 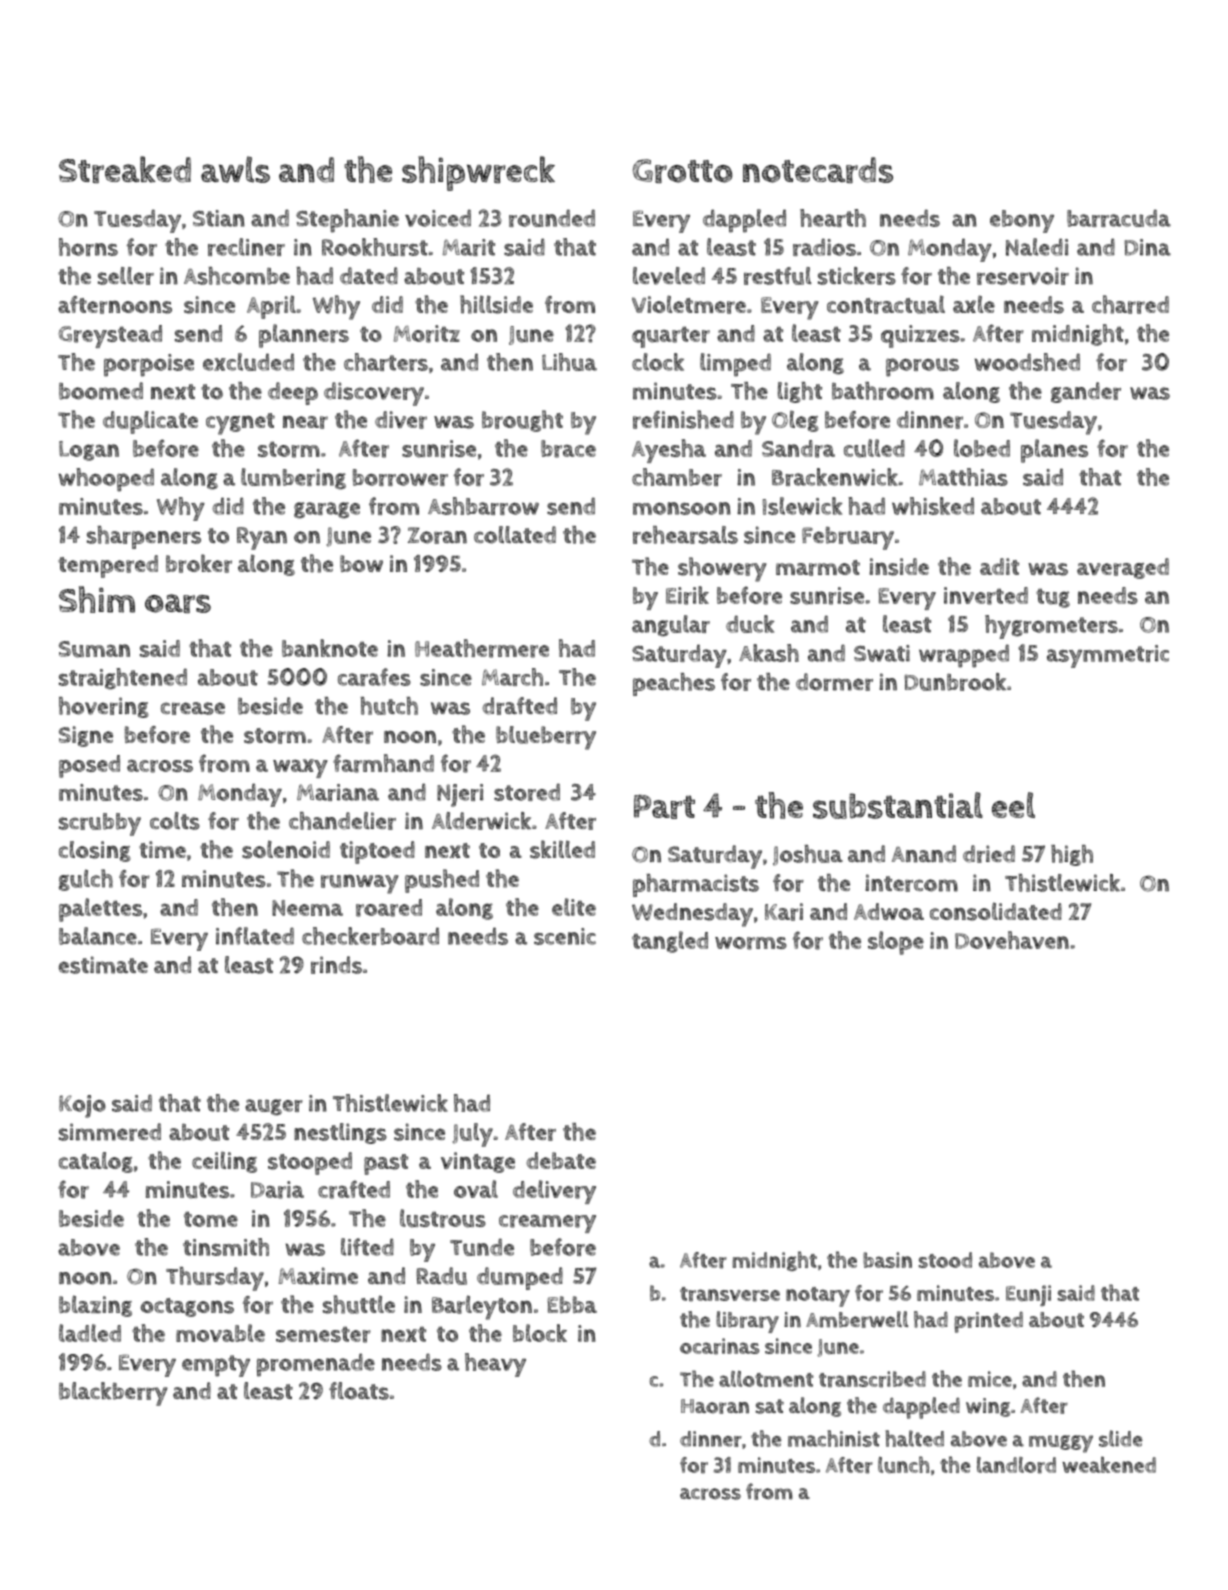 What do you see at coordinates (682, 508) in the screenshot?
I see `monsoon` at bounding box center [682, 508].
